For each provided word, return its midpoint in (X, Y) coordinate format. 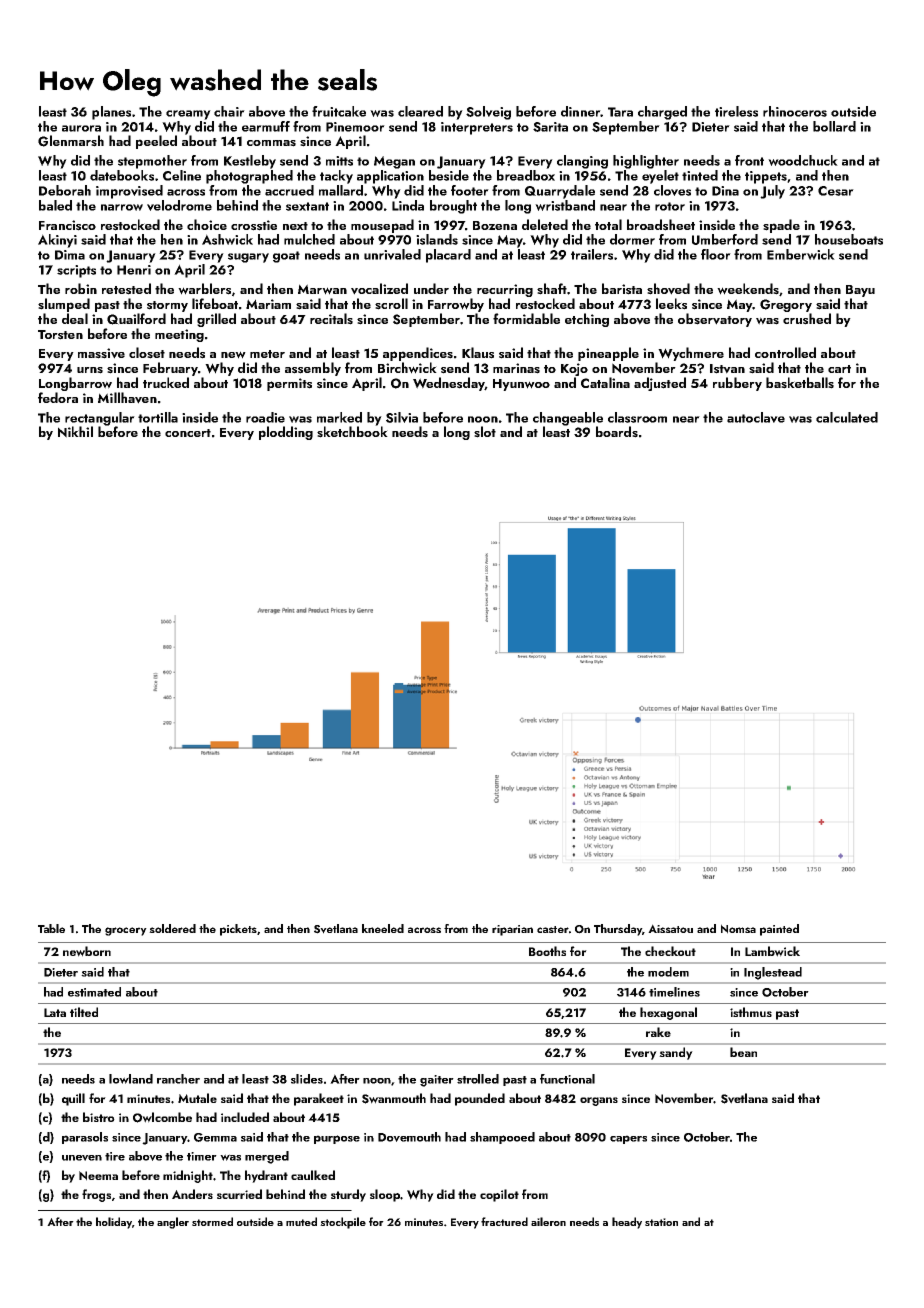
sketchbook (352, 432)
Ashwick (227, 239)
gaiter (437, 1081)
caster (553, 929)
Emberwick (801, 254)
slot (485, 432)
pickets (238, 930)
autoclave (756, 417)
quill (73, 1099)
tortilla (158, 417)
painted (779, 930)
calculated (847, 417)
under (431, 288)
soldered (172, 928)
